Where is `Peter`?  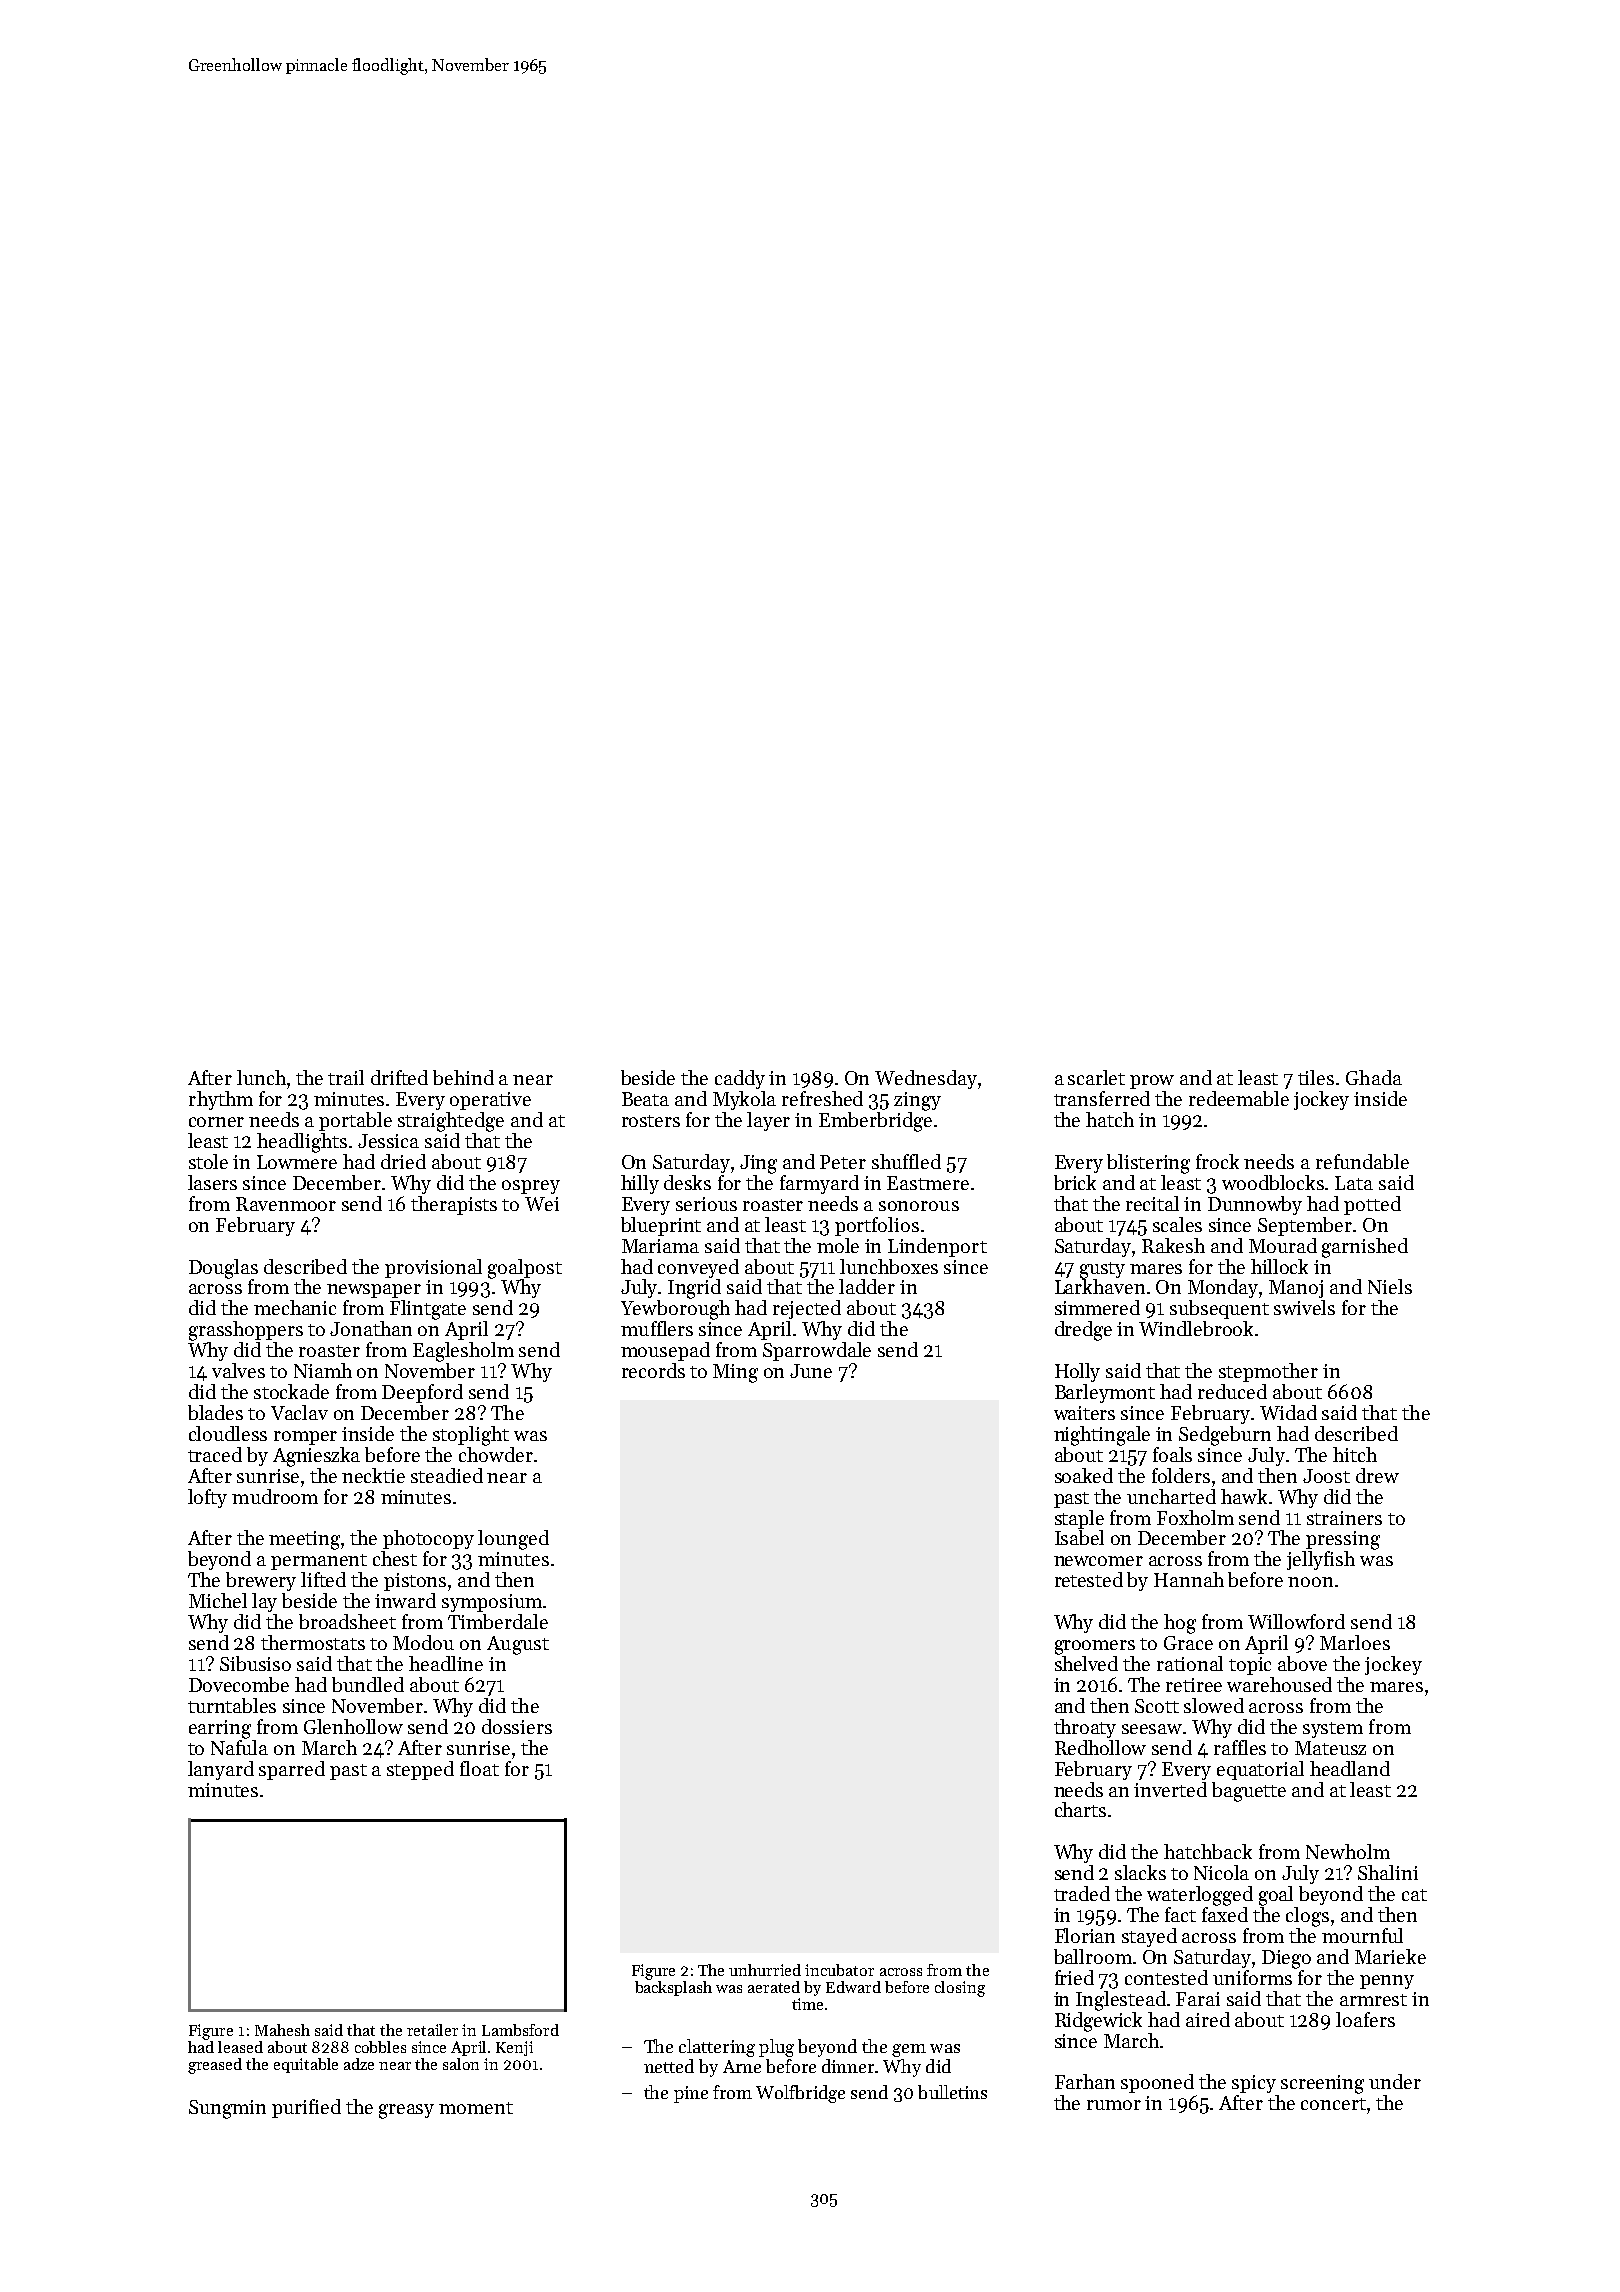 Peter is located at coordinates (843, 1162).
